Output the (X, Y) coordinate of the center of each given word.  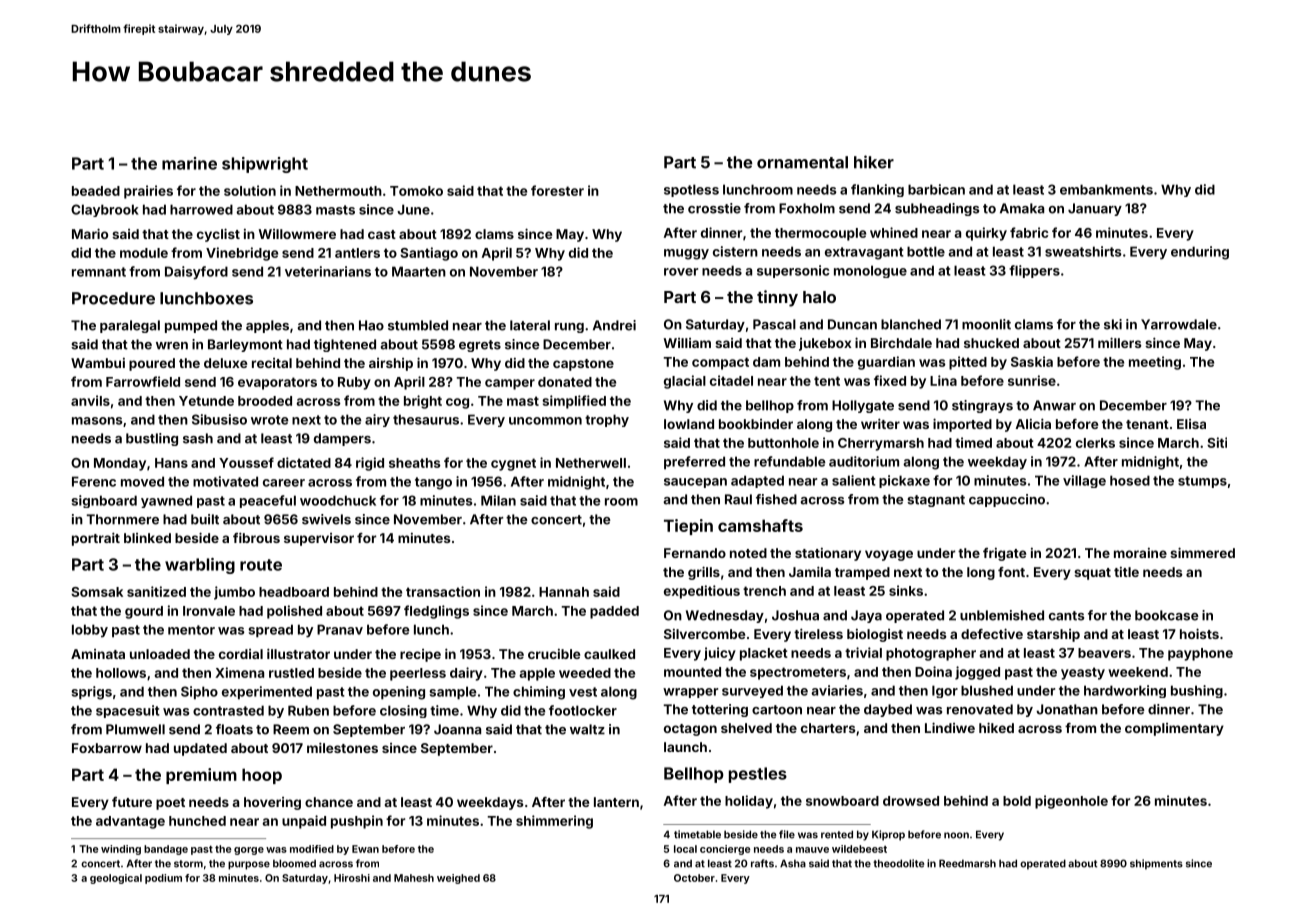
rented (837, 834)
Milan (498, 500)
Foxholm (807, 208)
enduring (1200, 253)
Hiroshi (352, 878)
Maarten (419, 271)
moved (142, 481)
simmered (1202, 552)
